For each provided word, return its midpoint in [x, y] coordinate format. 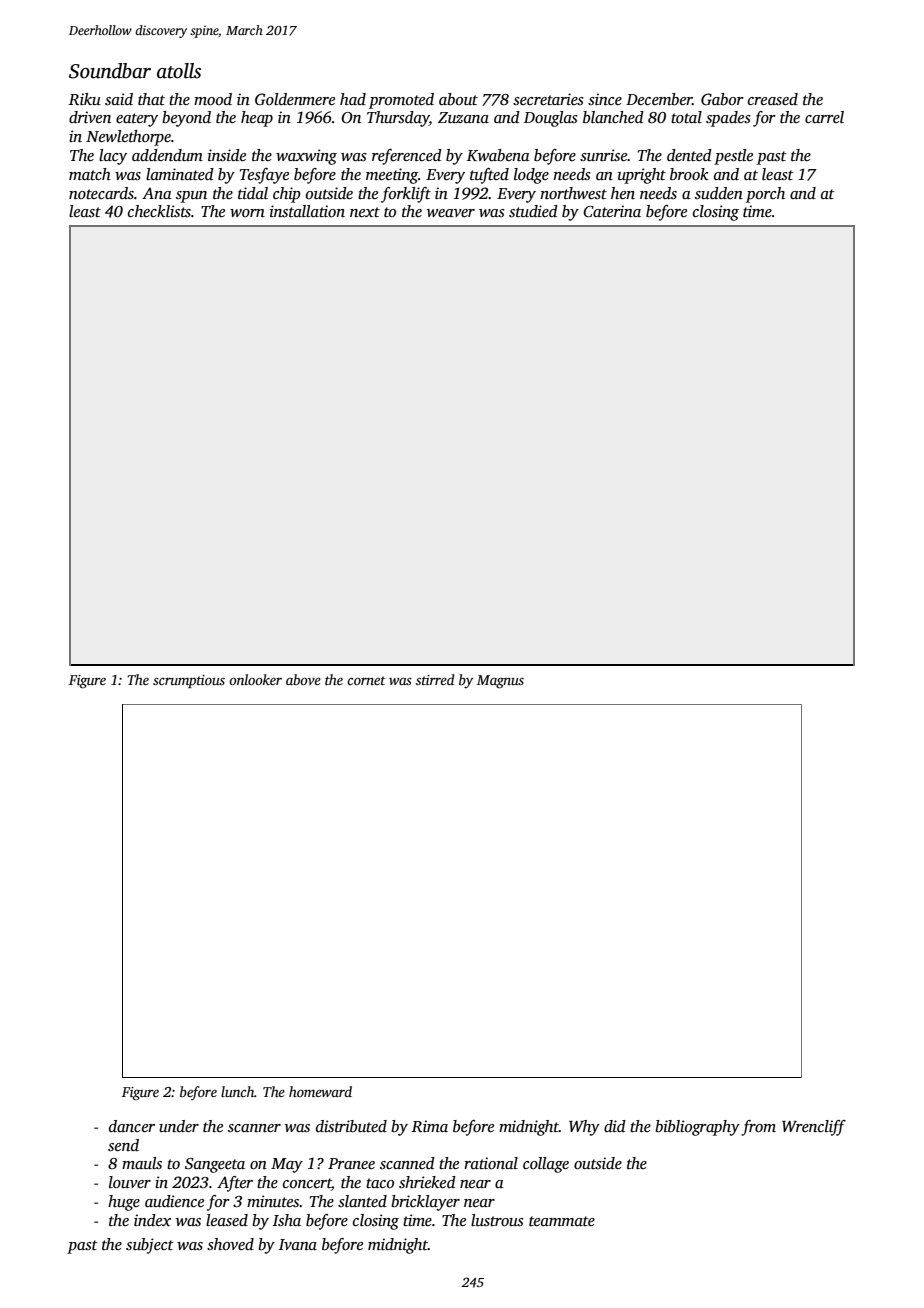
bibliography [697, 1128]
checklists [159, 211]
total [686, 117]
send [123, 1145]
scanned [407, 1163]
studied [533, 211]
